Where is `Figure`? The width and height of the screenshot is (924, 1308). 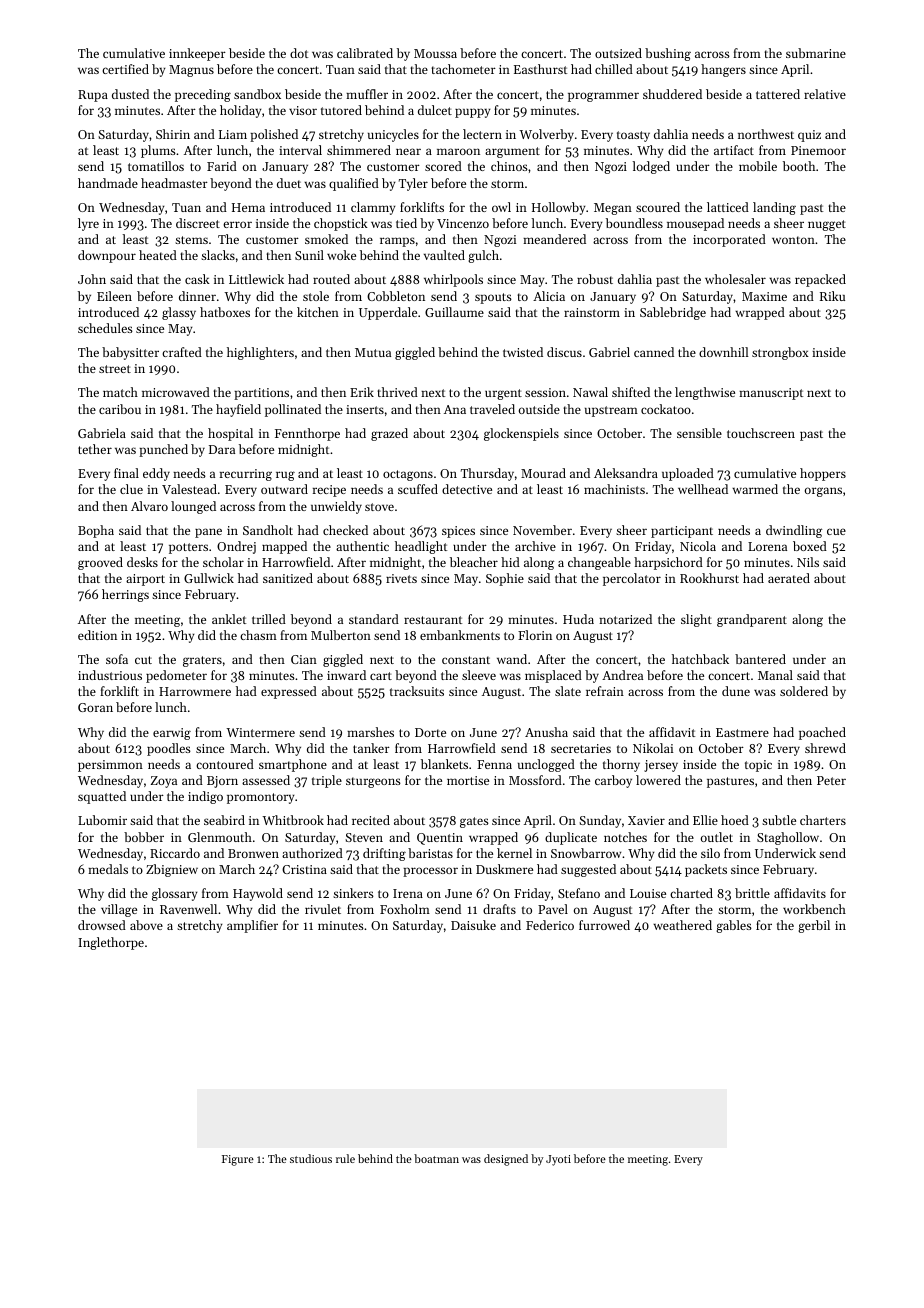
Figure is located at coordinates (238, 1160).
